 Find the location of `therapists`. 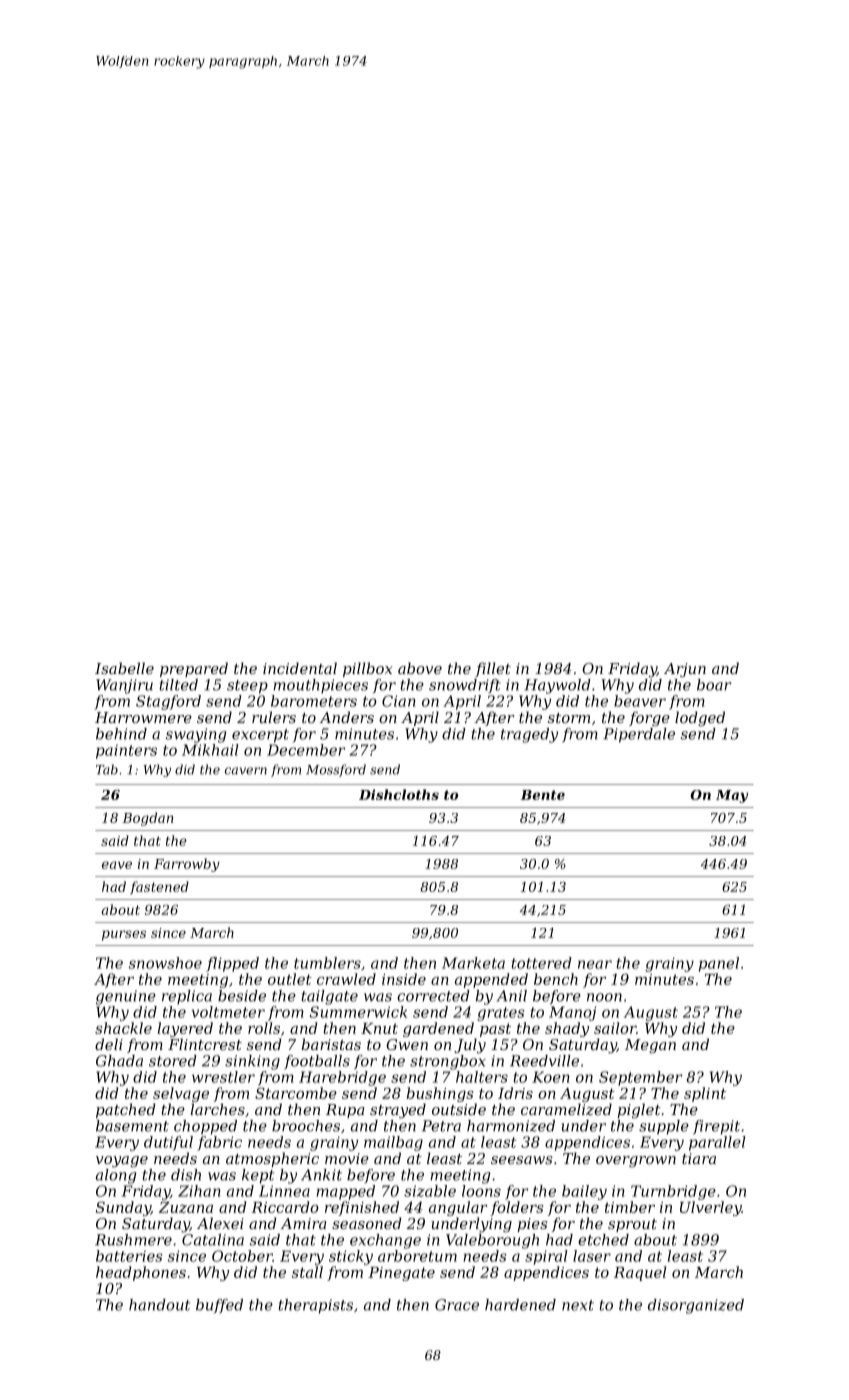

therapists is located at coordinates (316, 1306).
